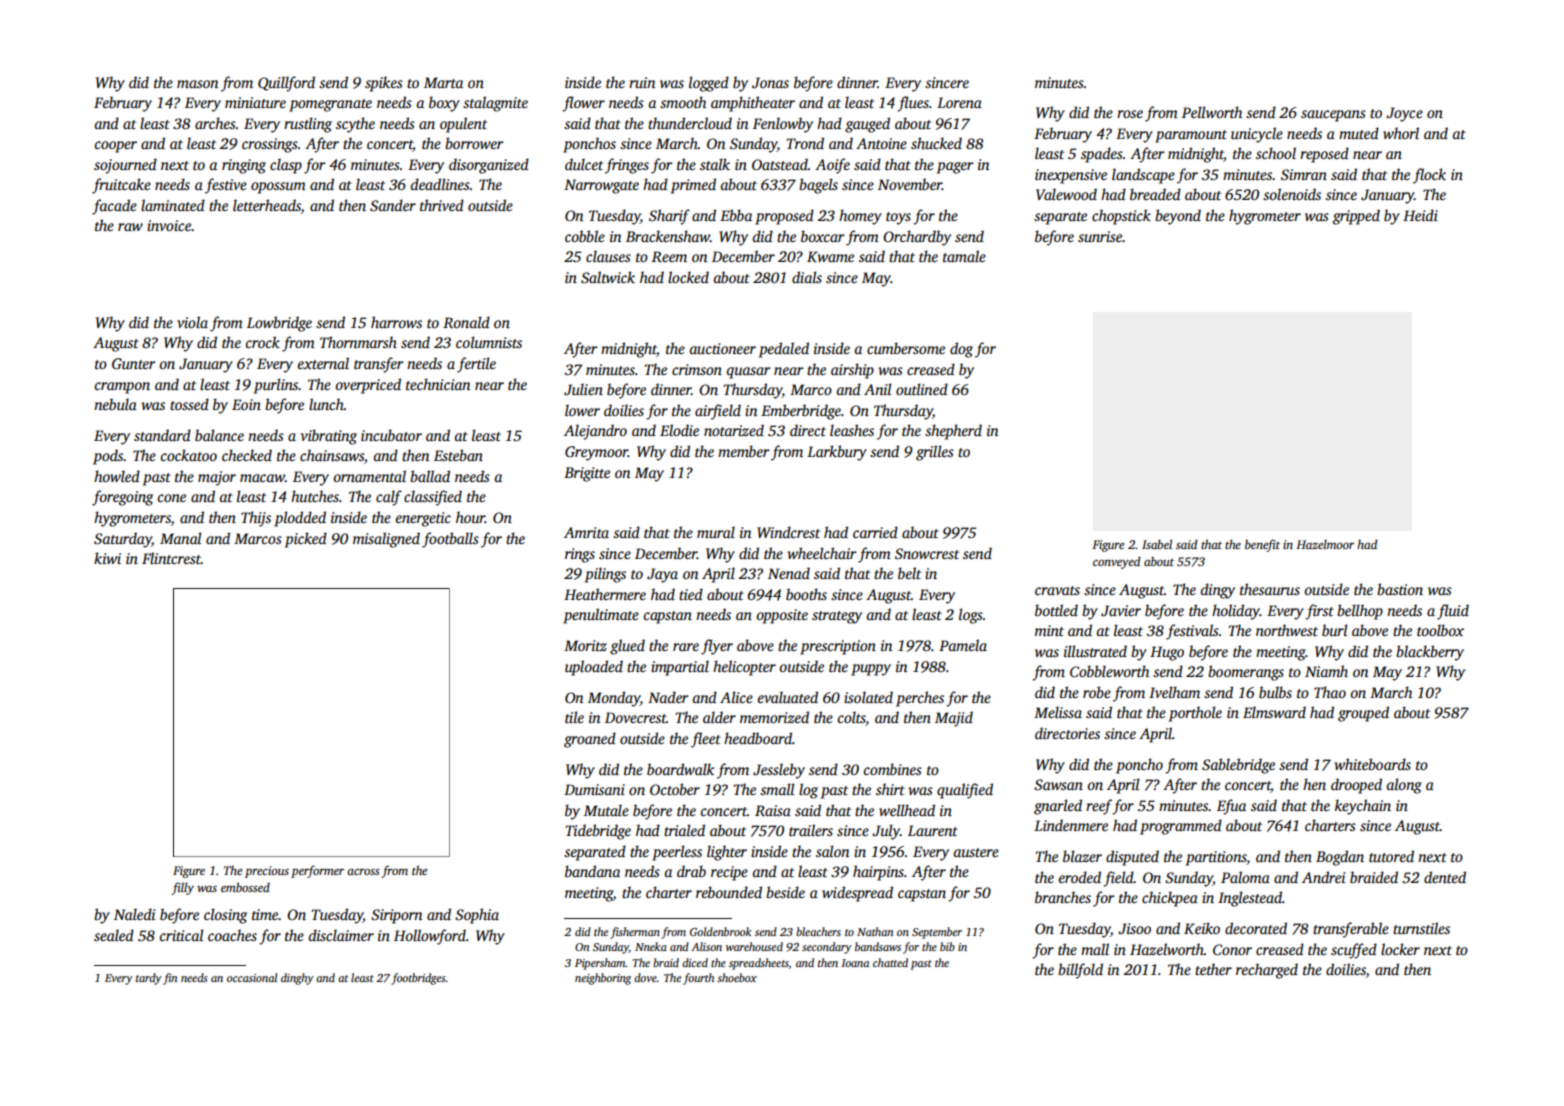 This document has height=1106, width=1564. What do you see at coordinates (183, 888) in the document?
I see `filly` at bounding box center [183, 888].
